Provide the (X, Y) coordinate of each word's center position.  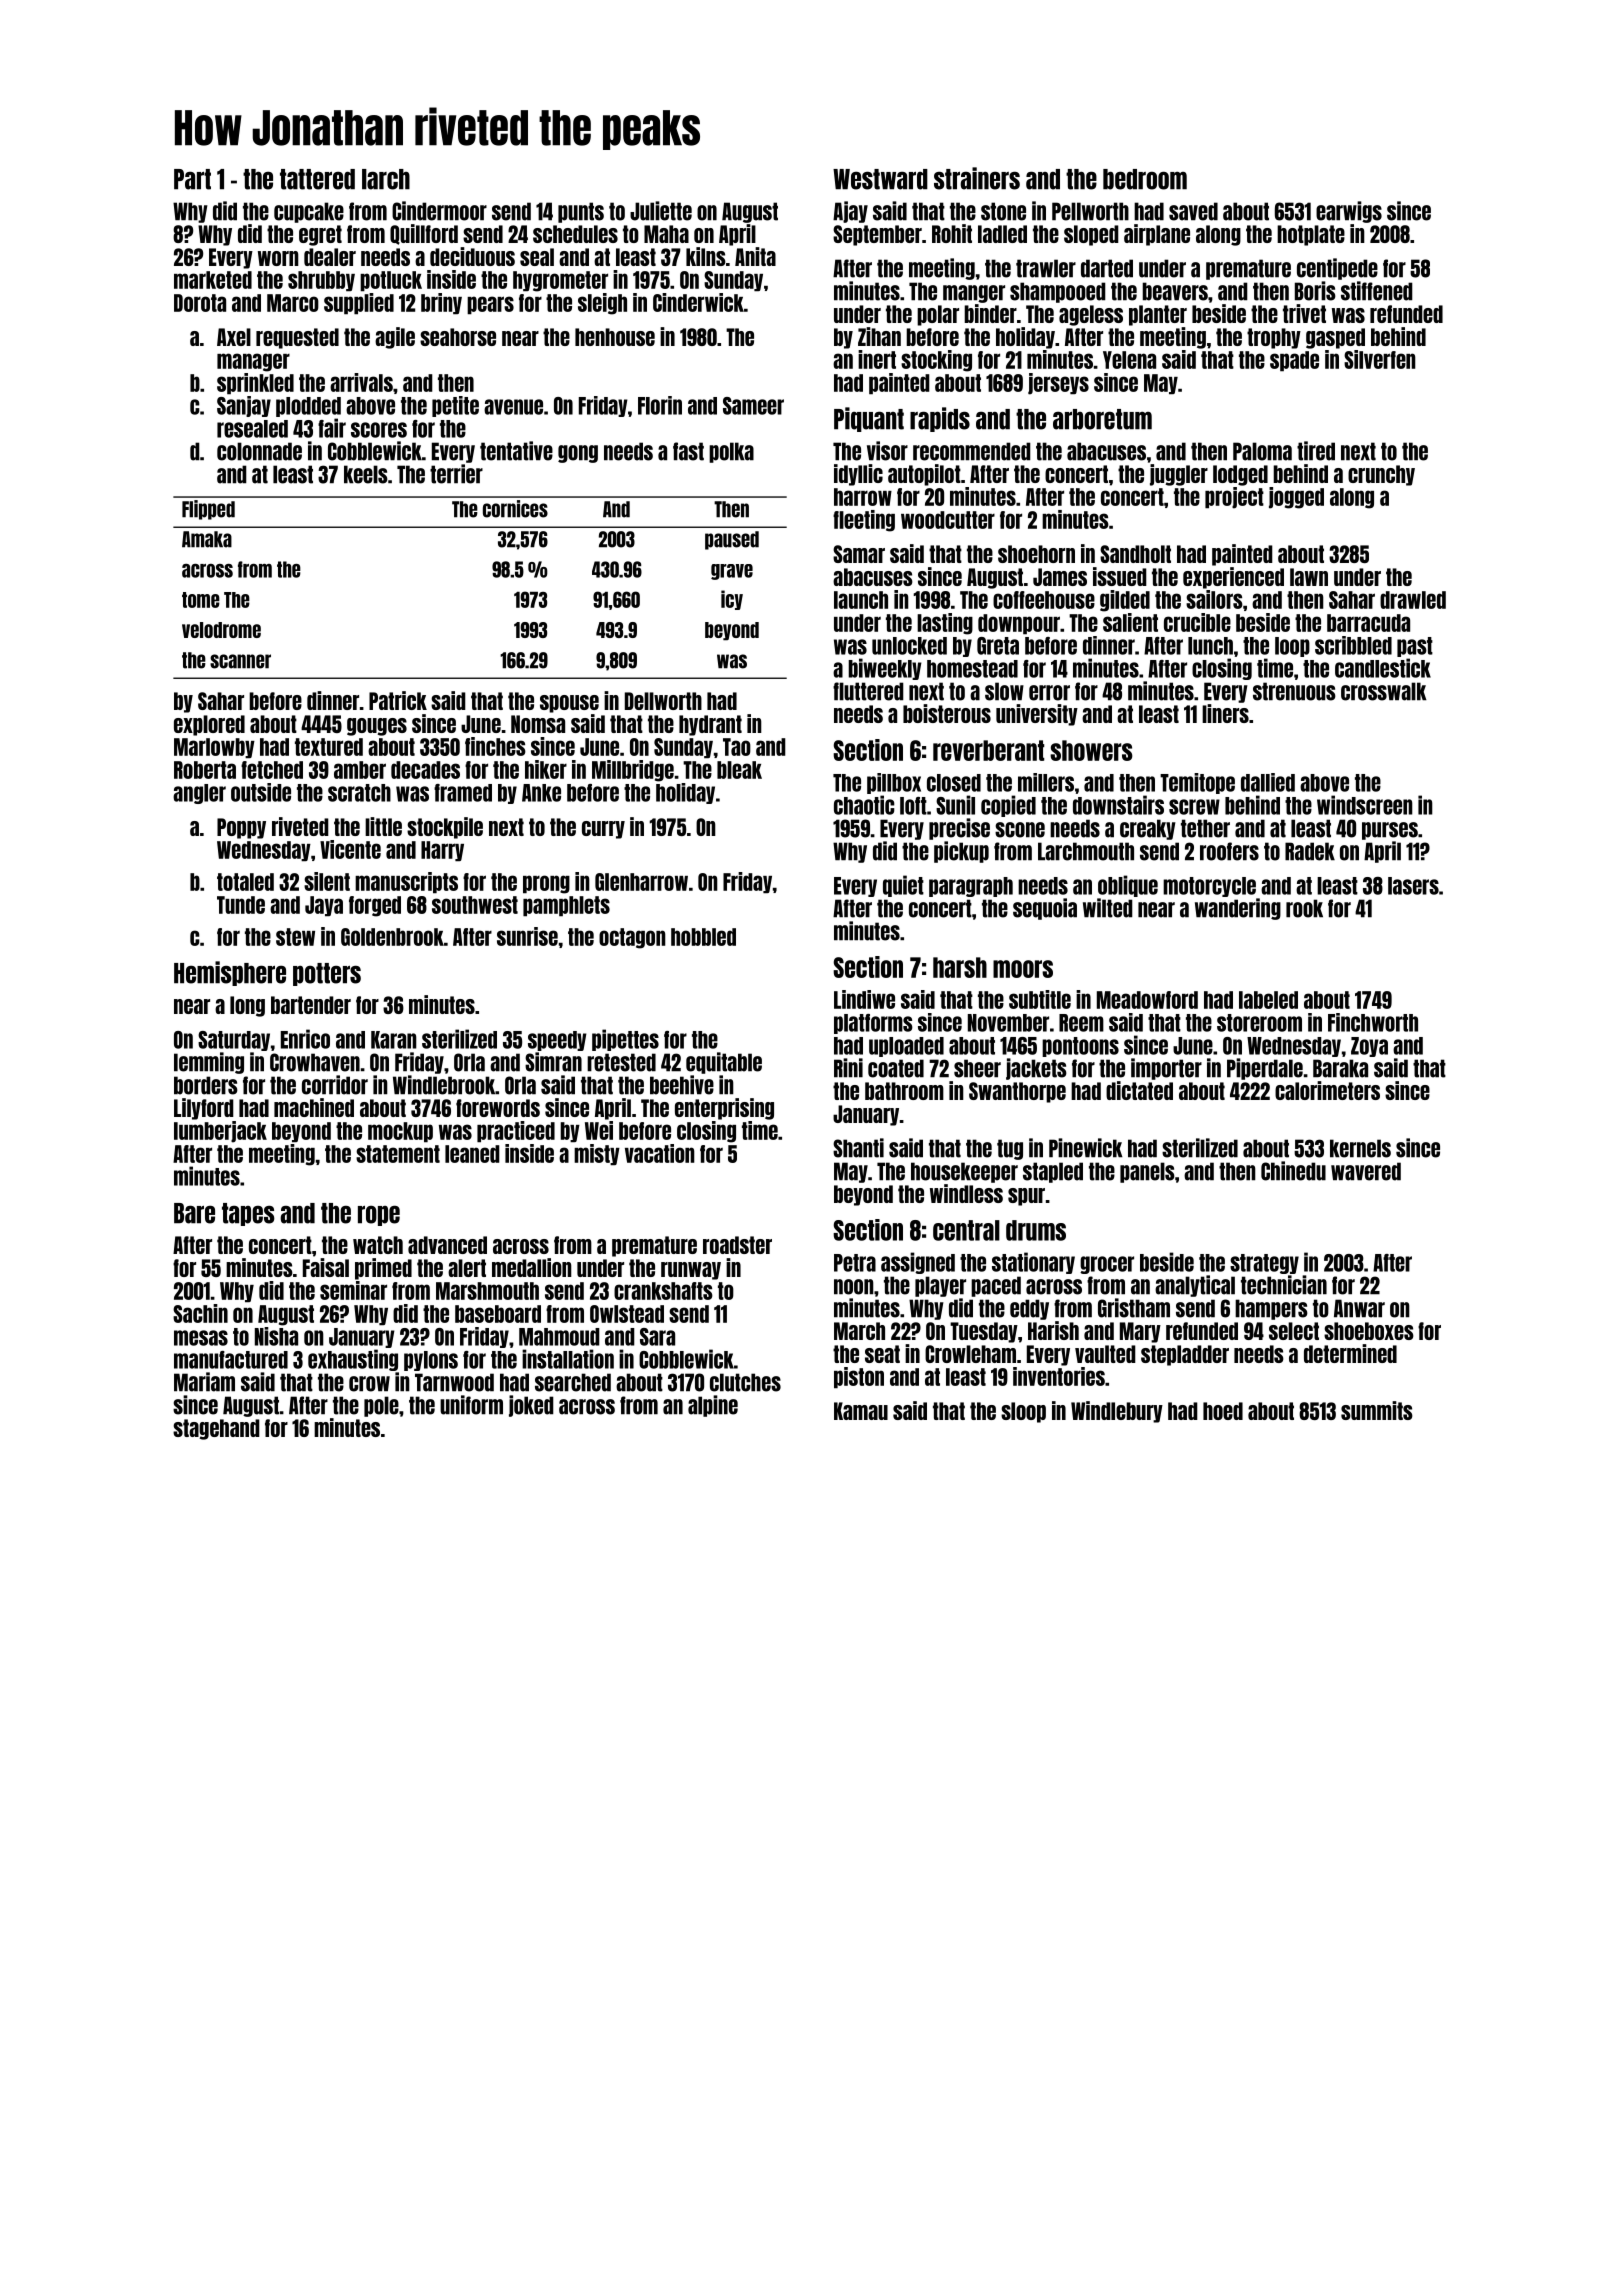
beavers (1175, 291)
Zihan (879, 336)
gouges (377, 727)
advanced (447, 1245)
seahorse (458, 337)
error (1049, 693)
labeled (1268, 1000)
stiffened (1377, 291)
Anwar (1359, 1308)
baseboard (498, 1314)
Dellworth (663, 701)
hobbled (703, 937)
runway (691, 1271)
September (877, 235)
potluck (391, 281)
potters (327, 974)
